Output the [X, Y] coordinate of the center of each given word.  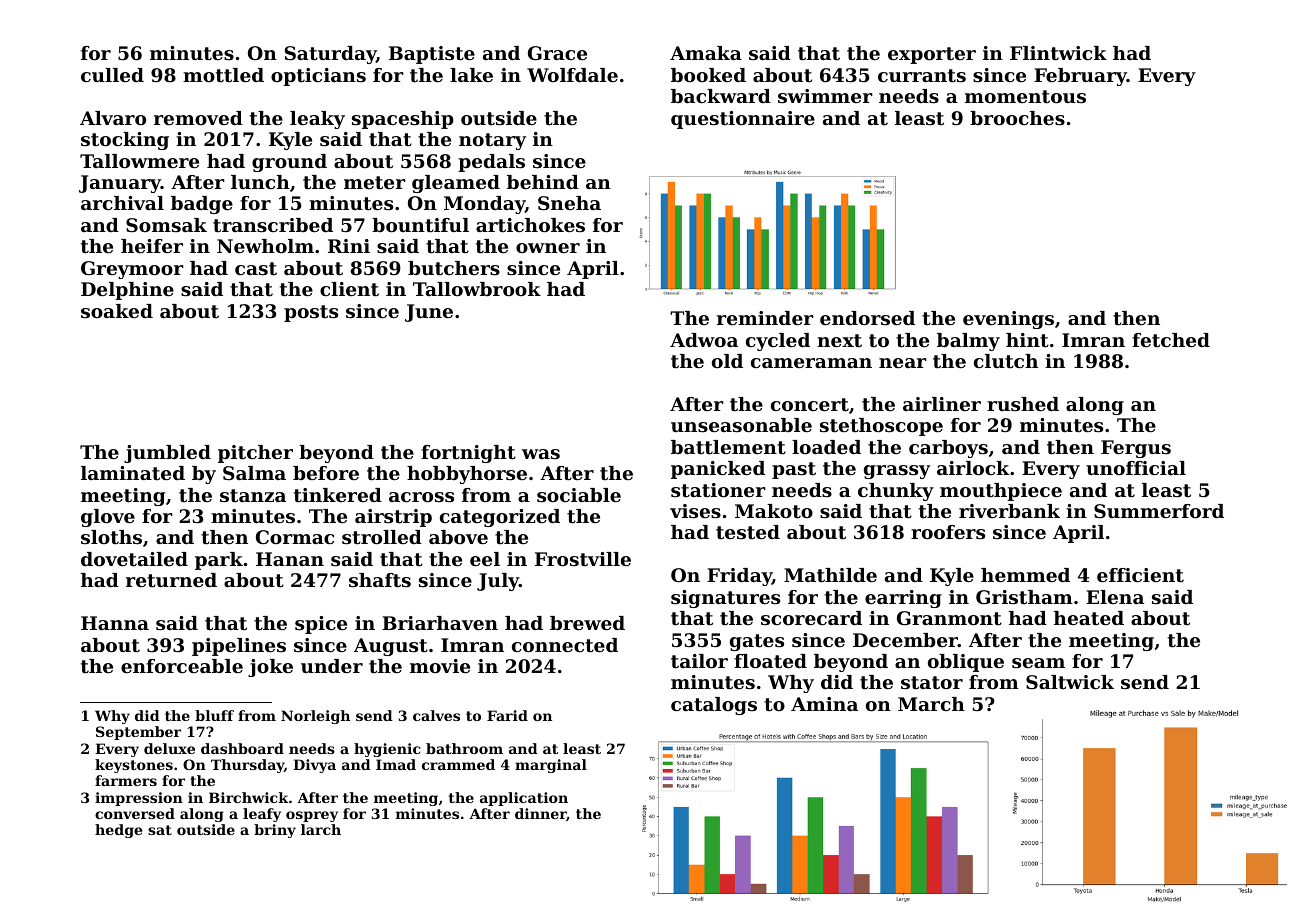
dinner [541, 814]
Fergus [1136, 449]
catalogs [714, 706]
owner [548, 248]
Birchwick [249, 797]
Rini [349, 246]
